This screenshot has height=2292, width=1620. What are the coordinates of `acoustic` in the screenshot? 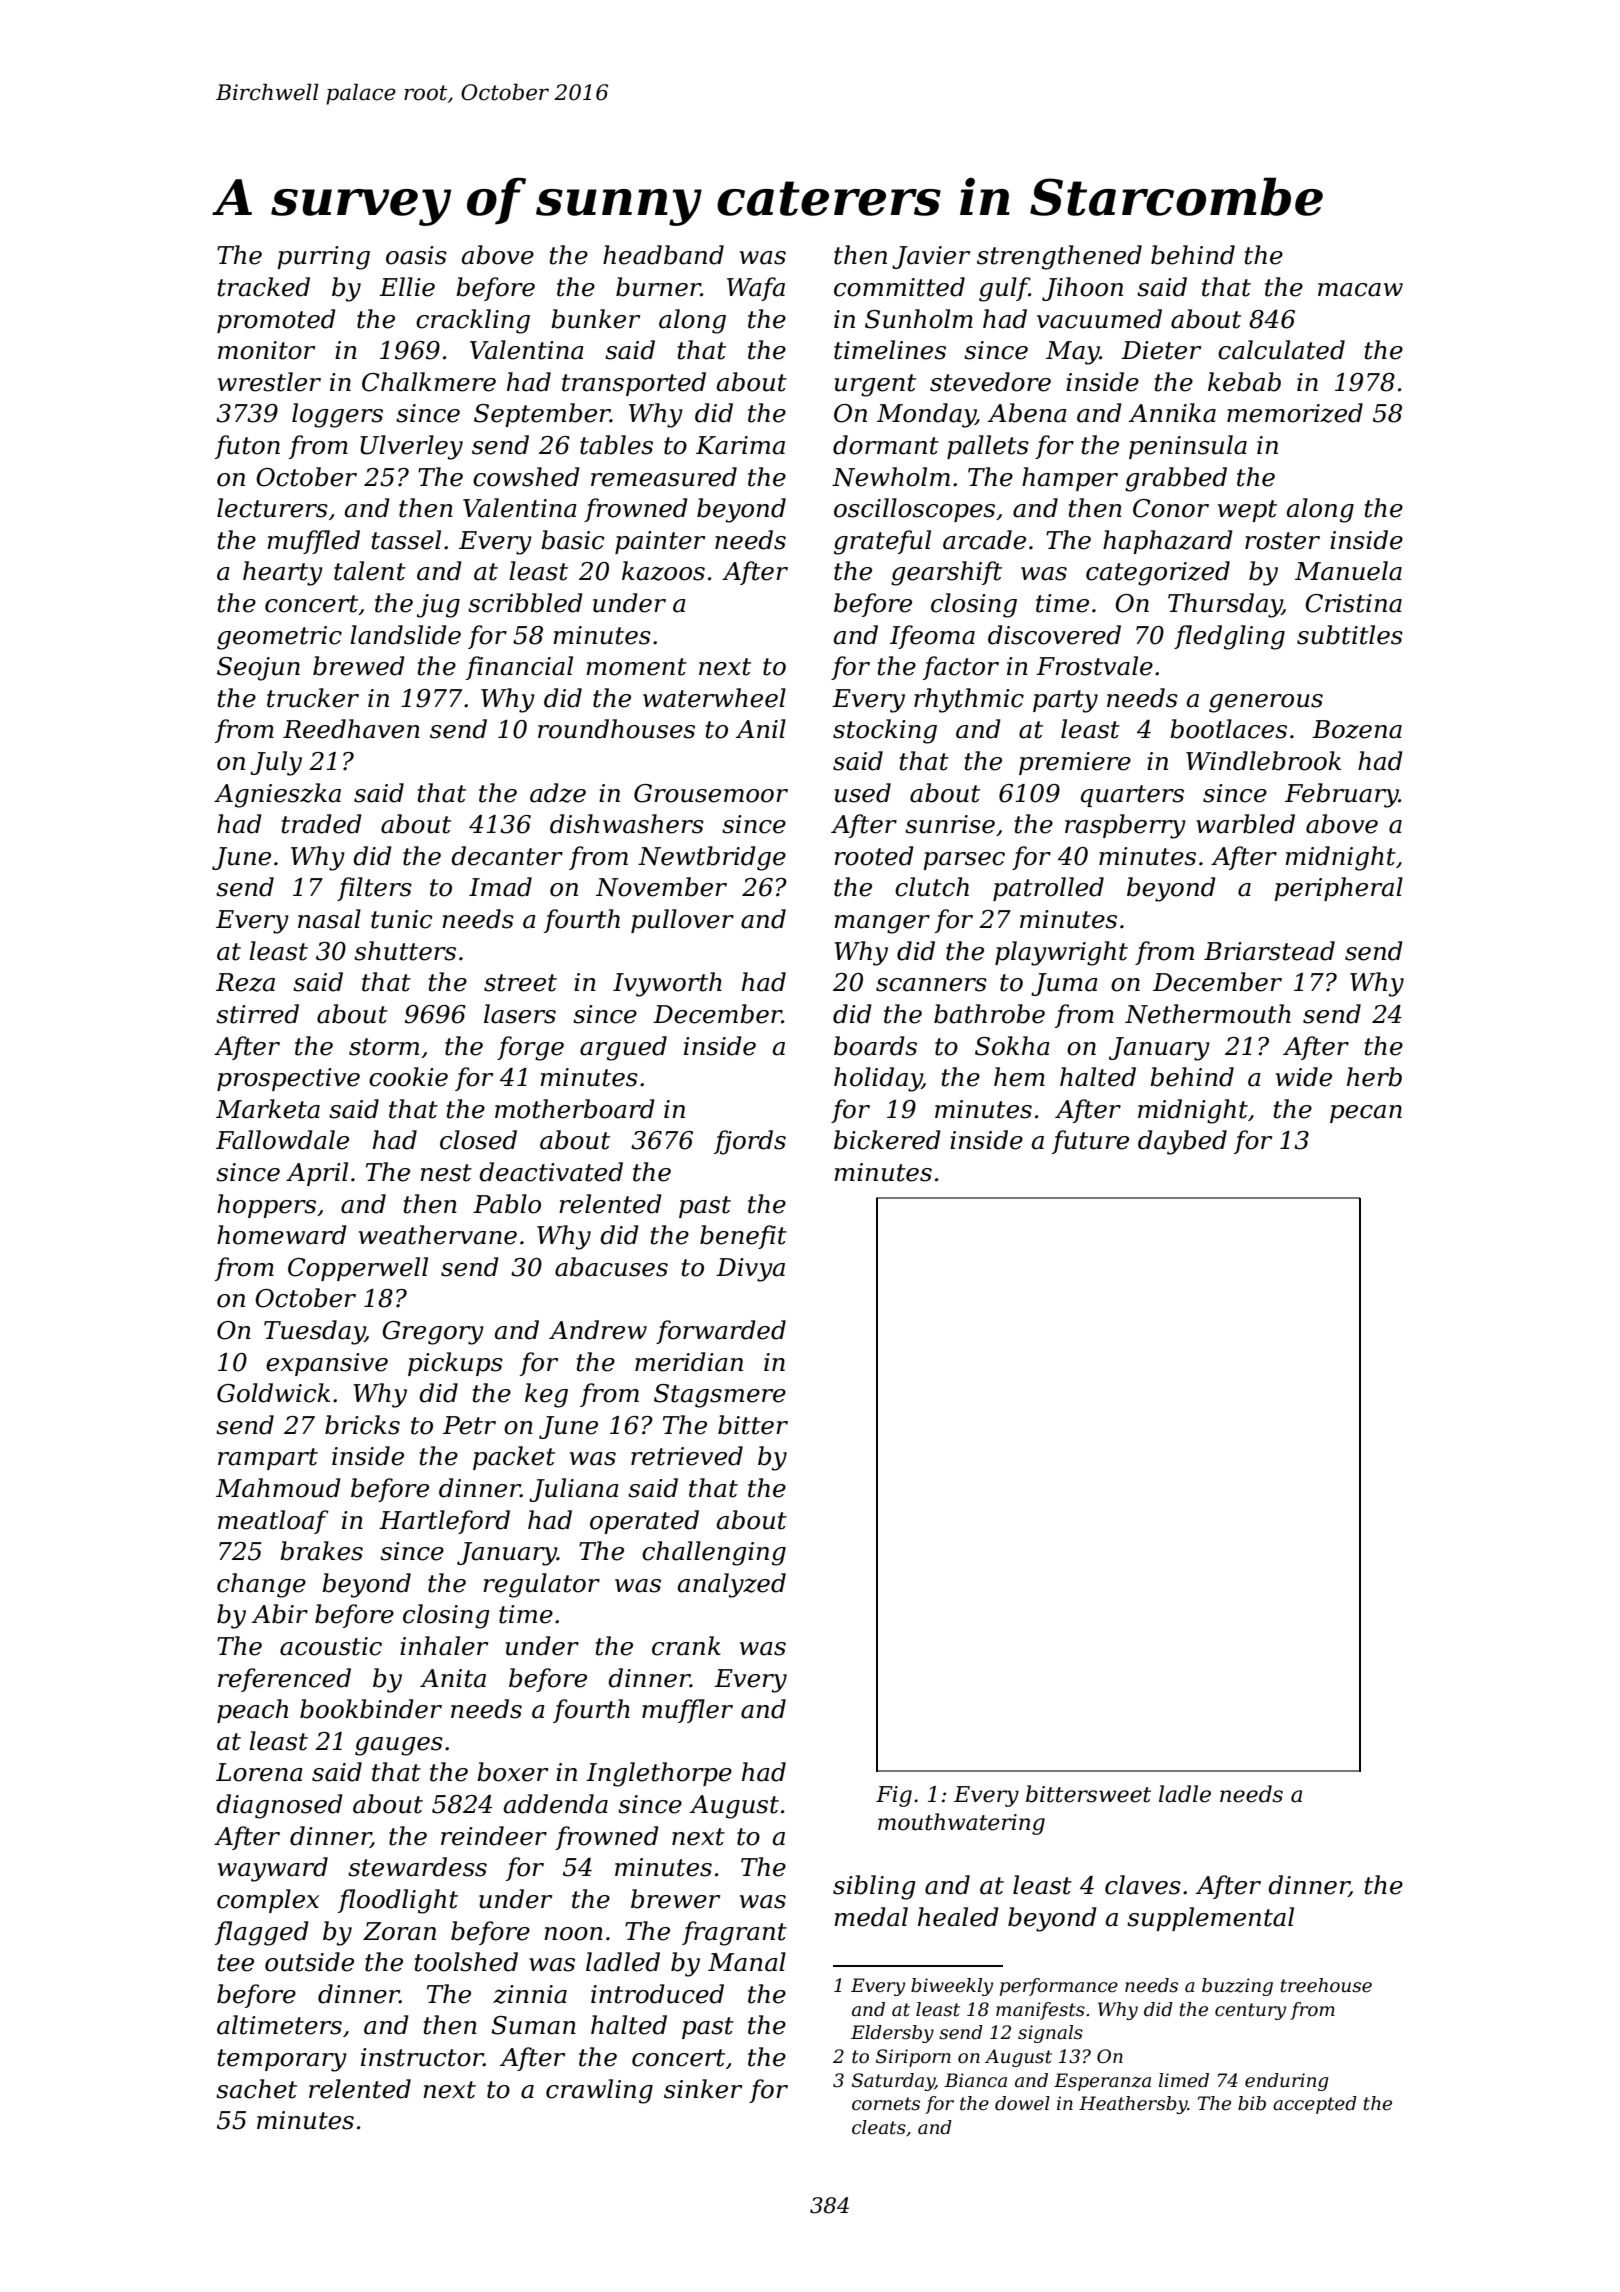 It's located at (331, 1646).
